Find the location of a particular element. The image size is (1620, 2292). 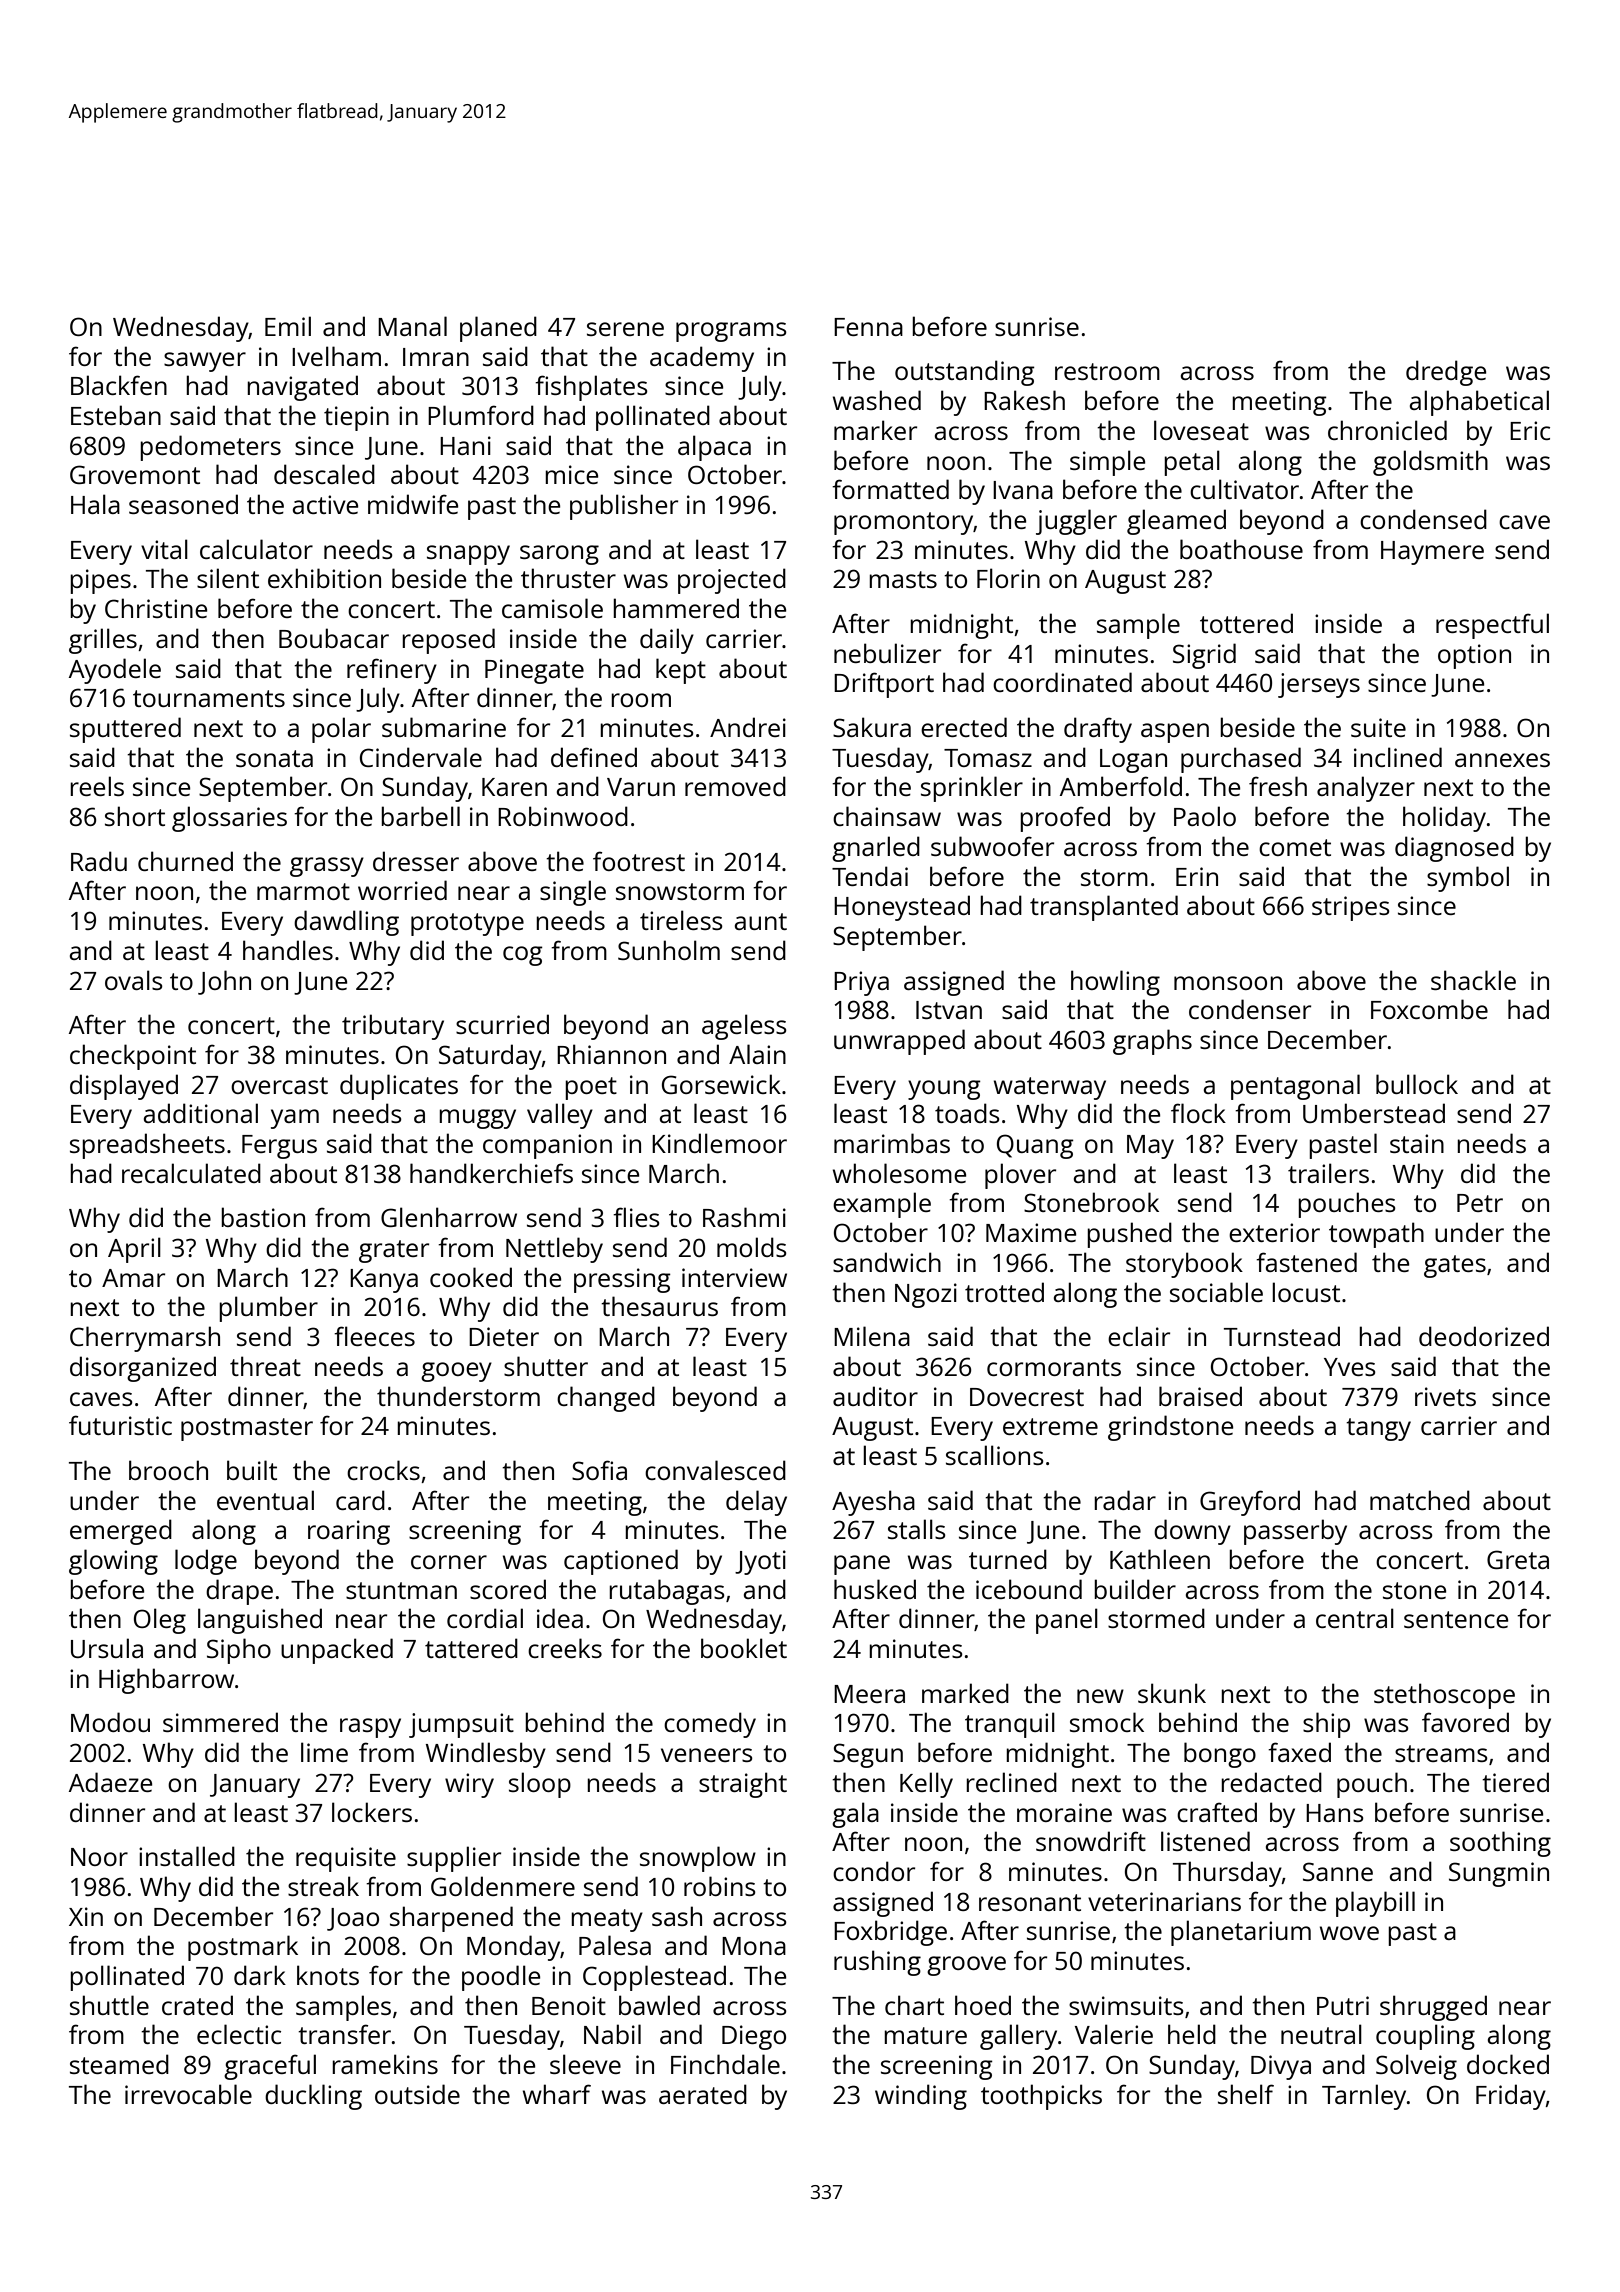

captioned is located at coordinates (621, 1562).
